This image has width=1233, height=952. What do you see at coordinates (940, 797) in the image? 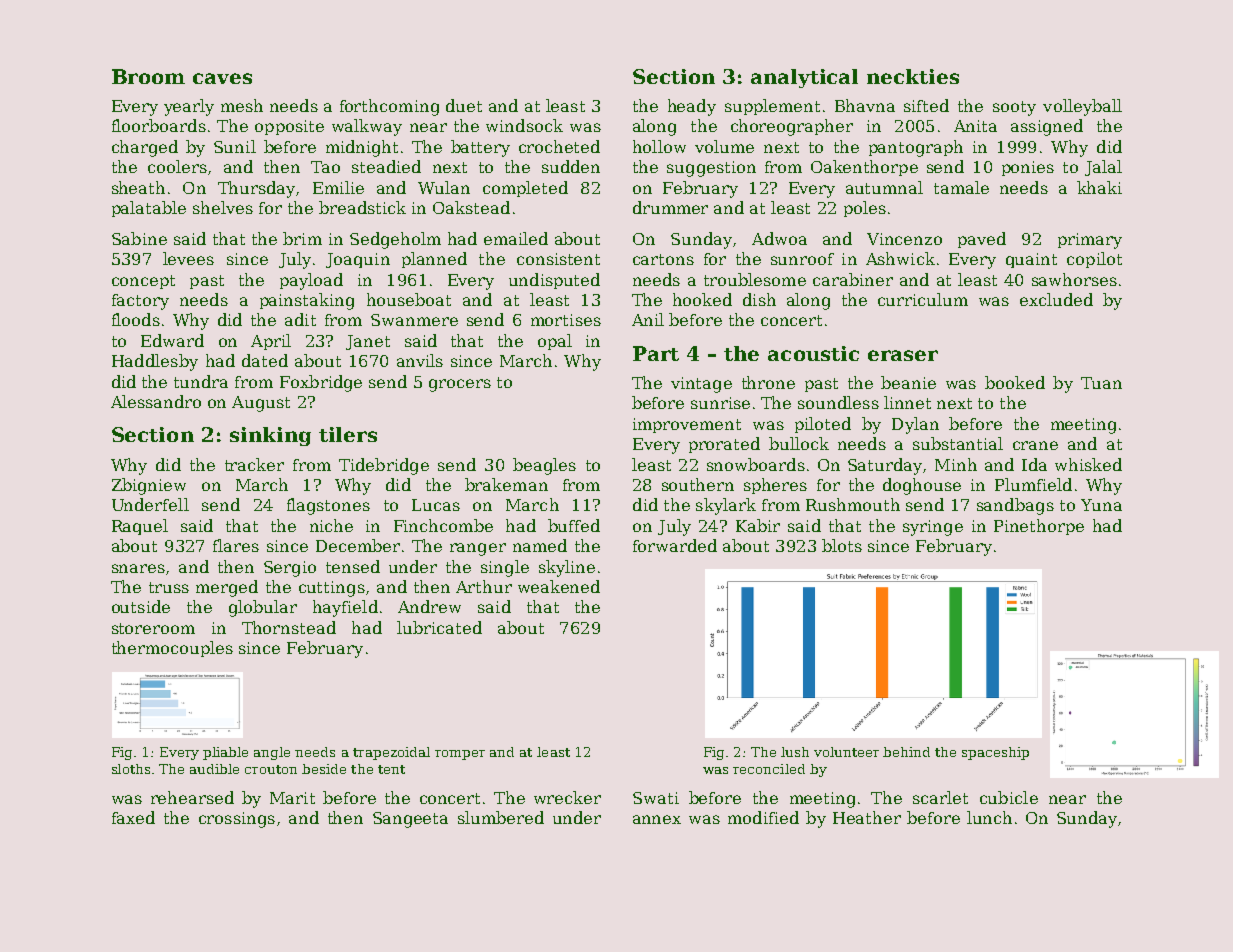
I see `scarlet` at bounding box center [940, 797].
